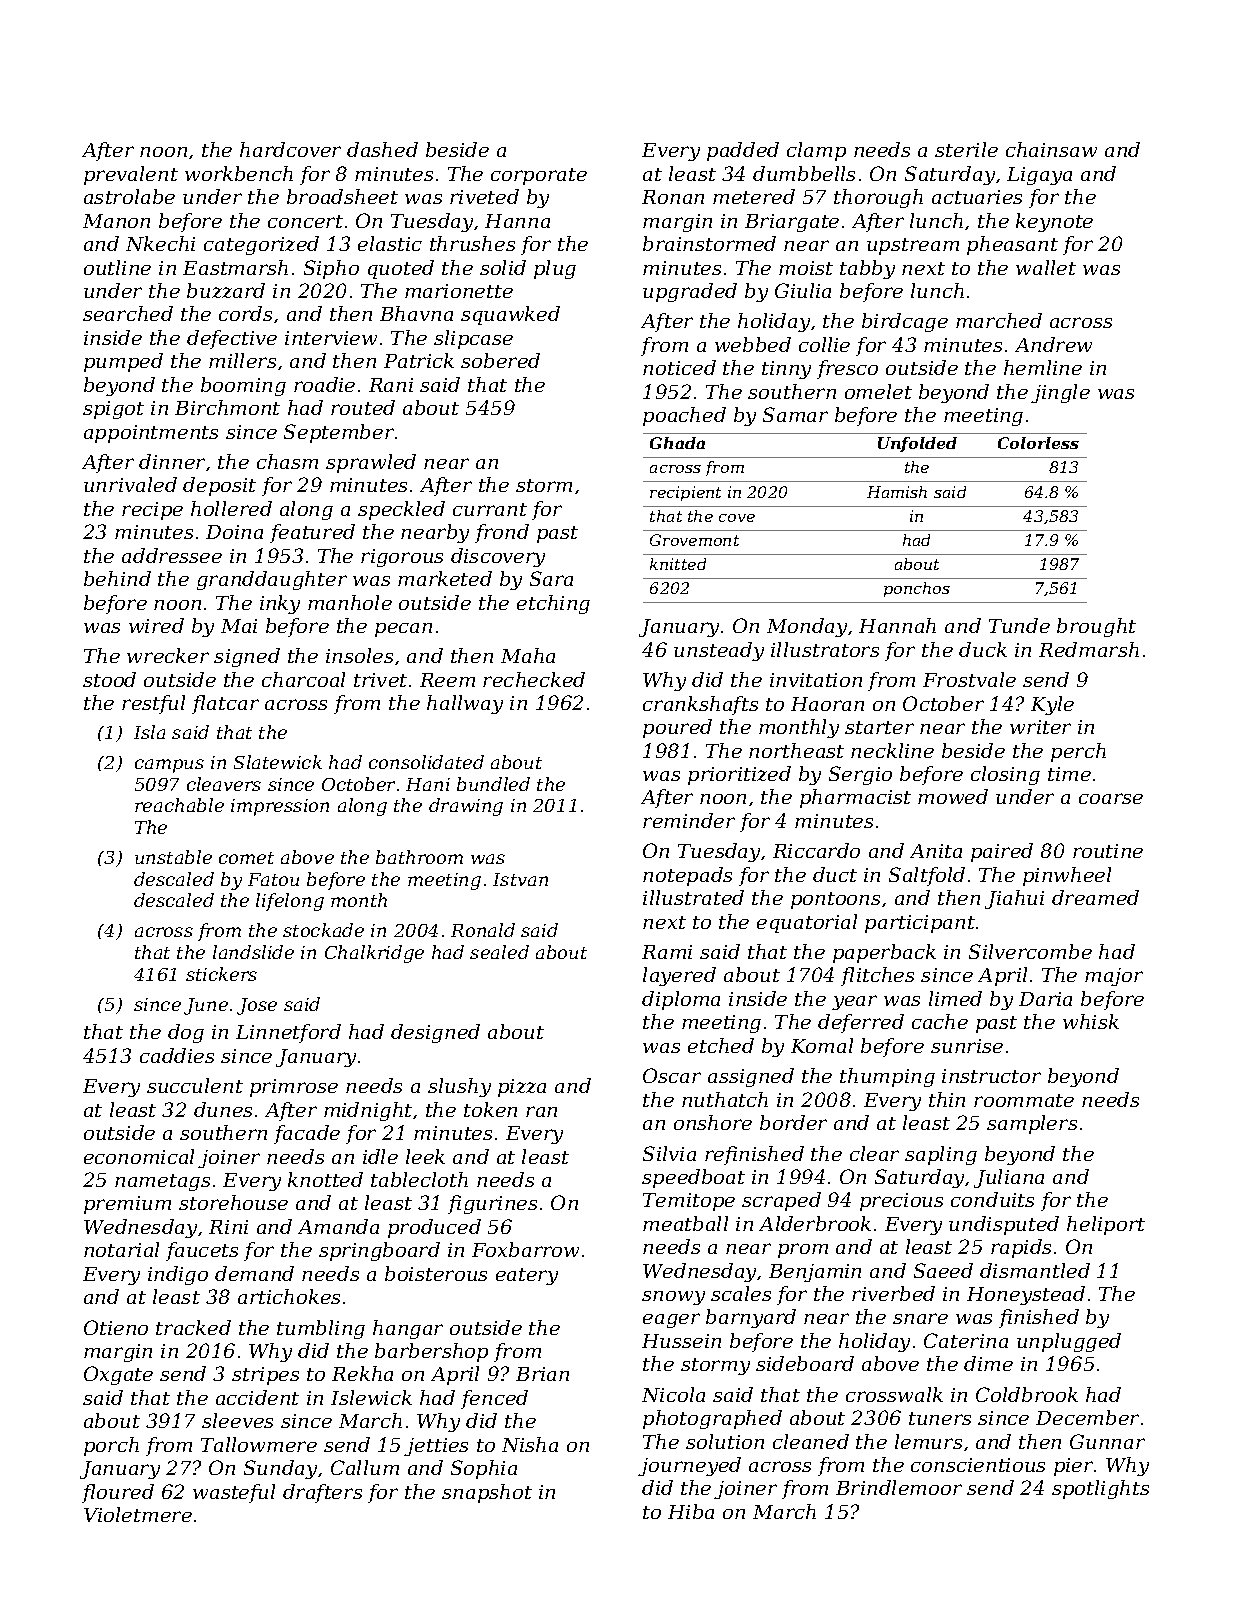  I want to click on corporate, so click(539, 176).
